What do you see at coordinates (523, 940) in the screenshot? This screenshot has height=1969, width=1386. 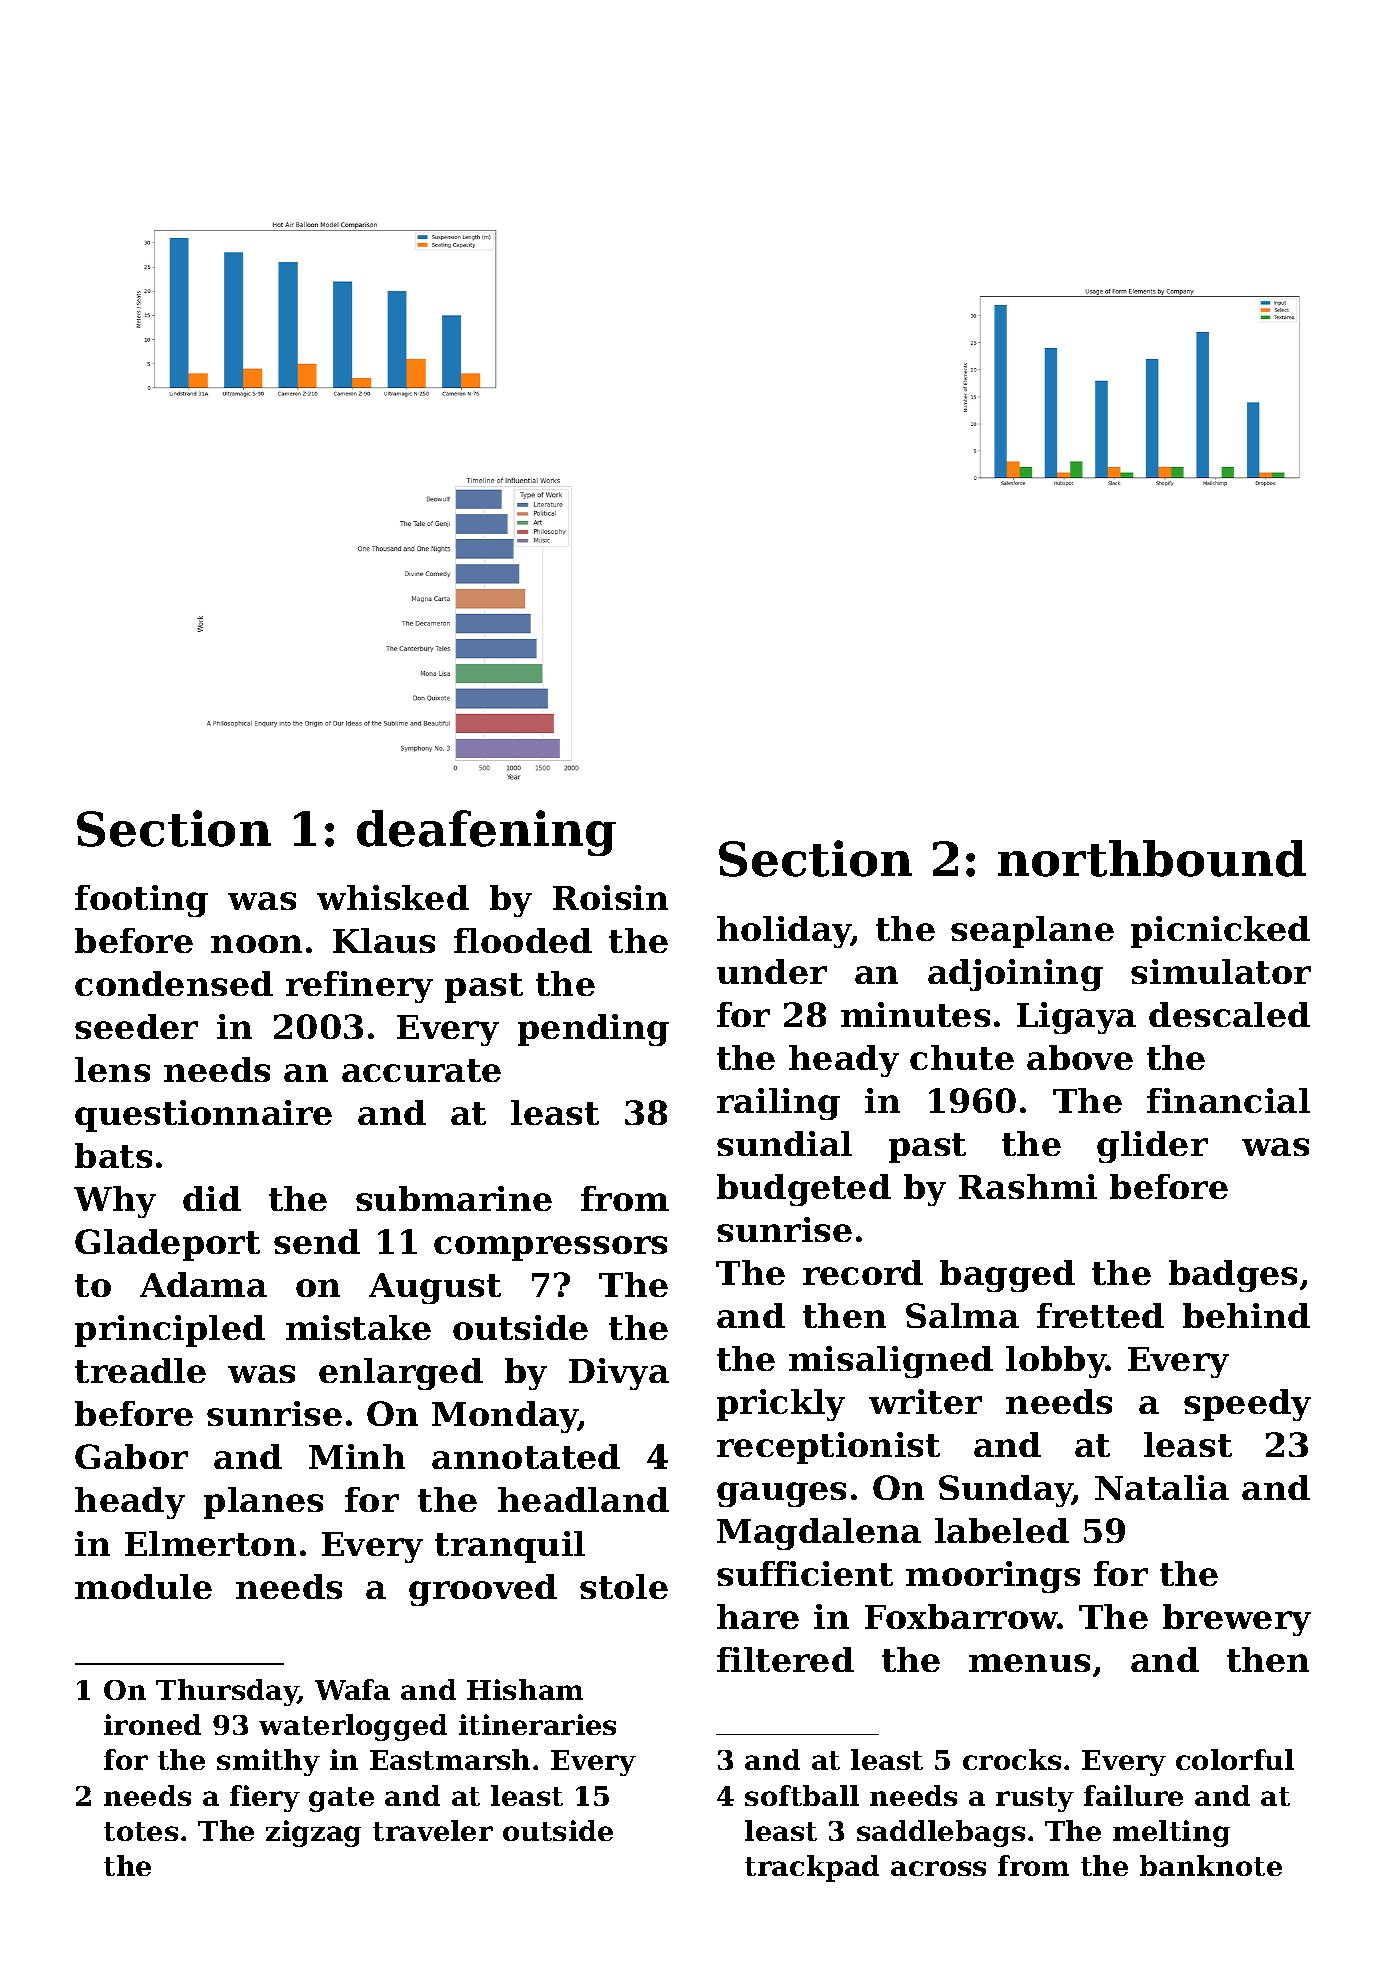 I see `flooded` at bounding box center [523, 940].
